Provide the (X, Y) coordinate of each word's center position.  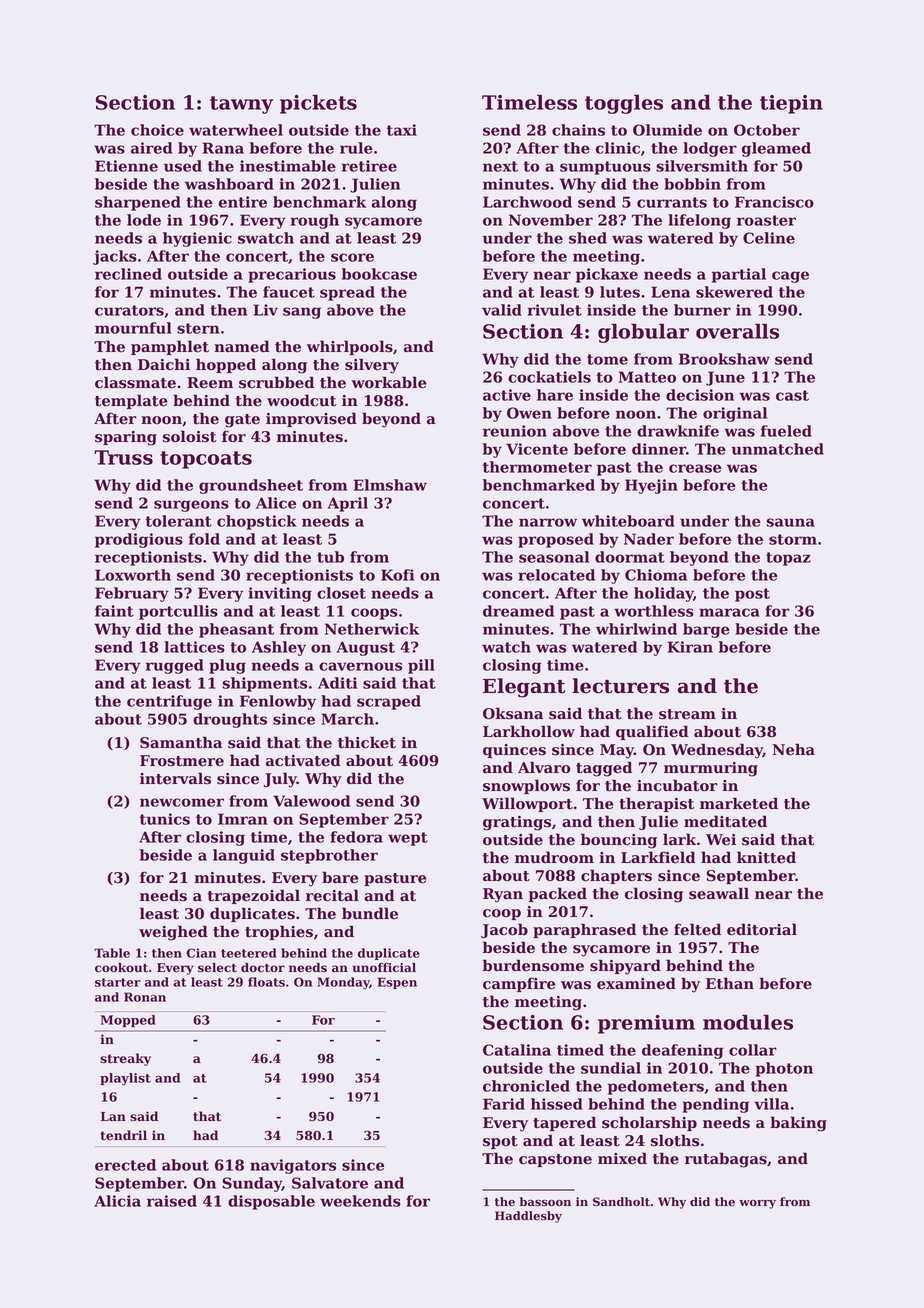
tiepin (791, 104)
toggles (624, 104)
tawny (241, 105)
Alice (276, 503)
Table (112, 953)
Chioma (656, 575)
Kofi (397, 575)
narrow (548, 522)
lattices (194, 647)
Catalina (517, 1050)
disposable (271, 1202)
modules (748, 1022)
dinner (659, 449)
